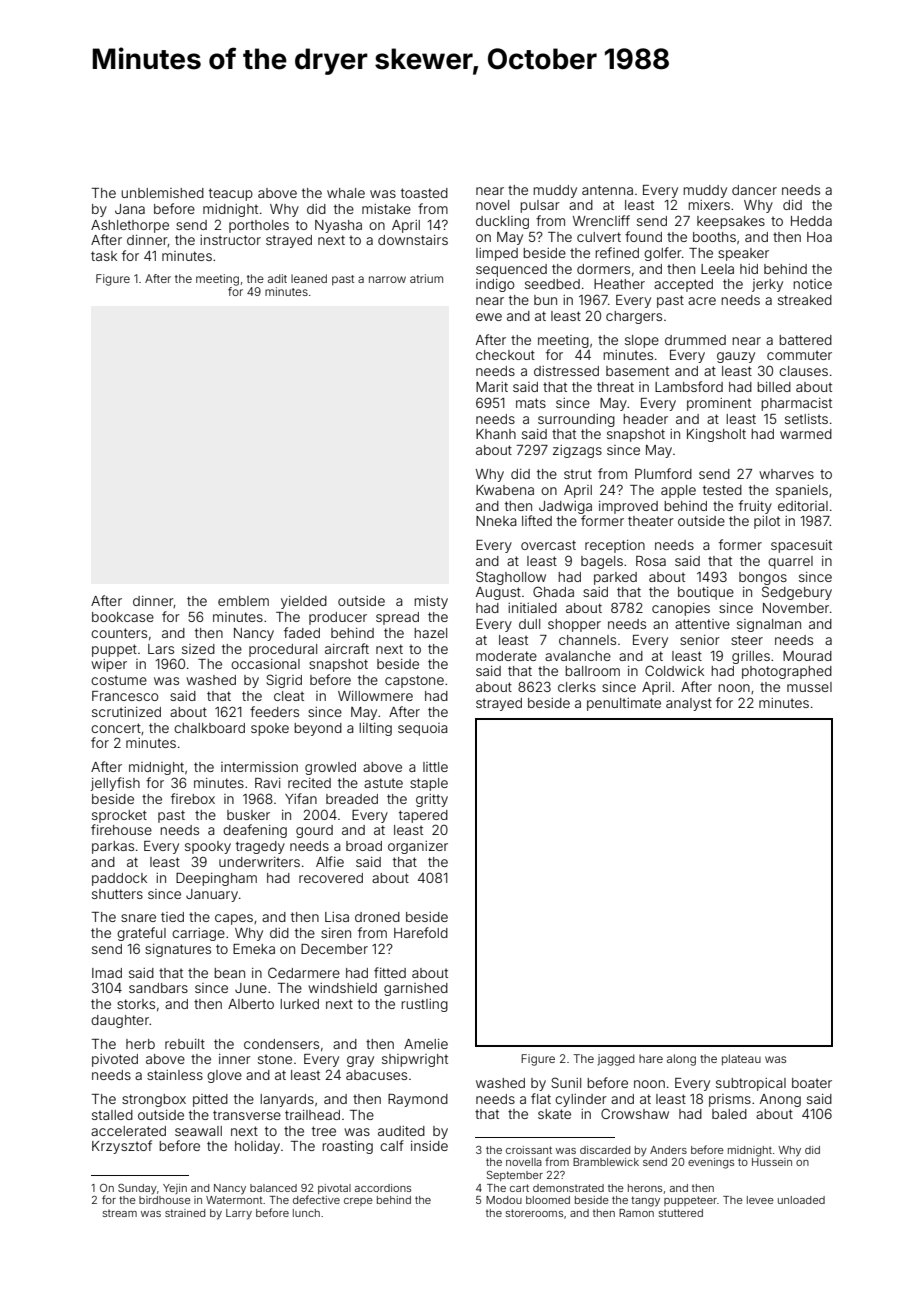  What do you see at coordinates (754, 190) in the document?
I see `dancer` at bounding box center [754, 190].
